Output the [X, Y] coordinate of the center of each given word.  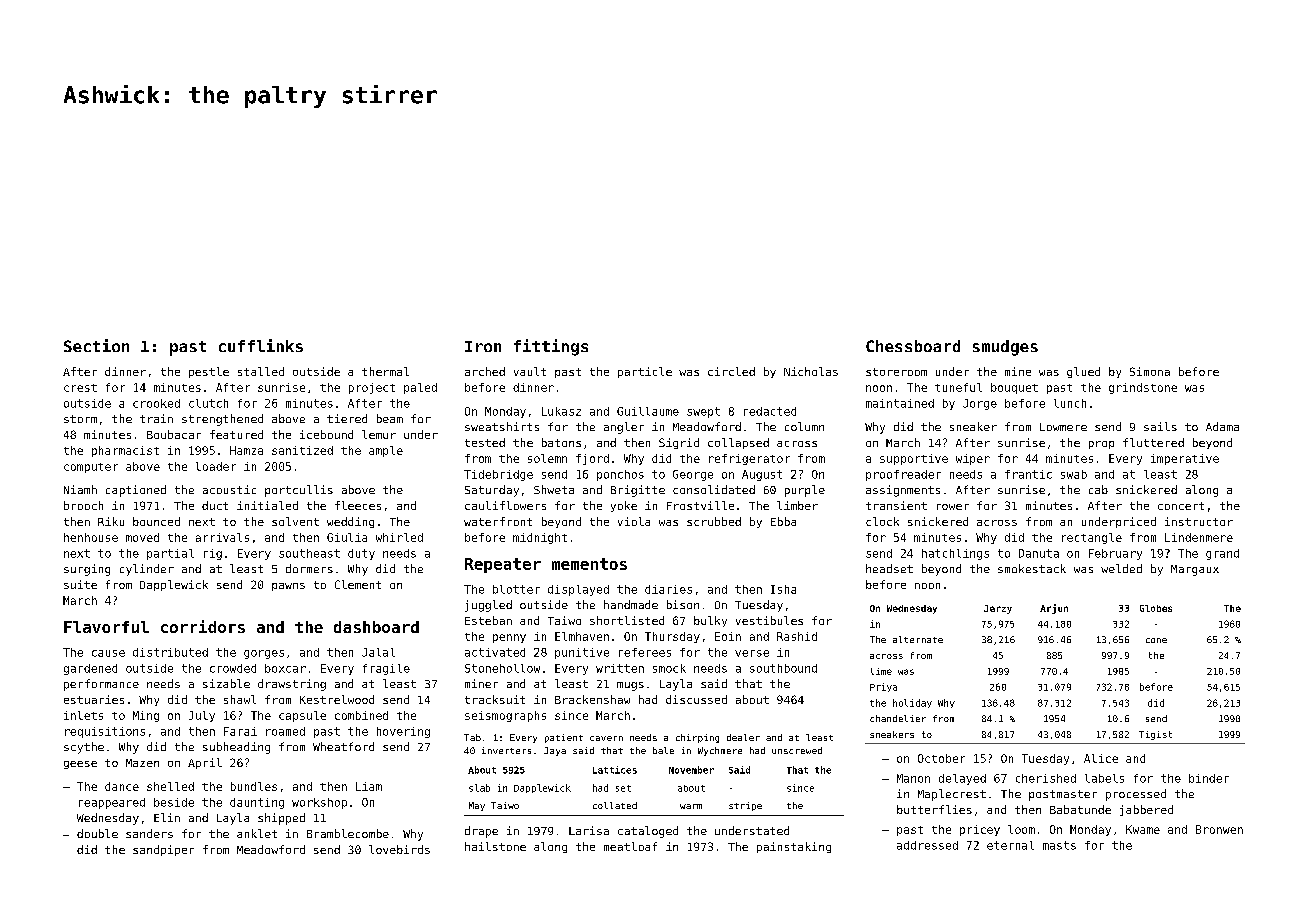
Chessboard [913, 346]
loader [216, 466]
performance [101, 685]
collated [615, 805]
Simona [1150, 371]
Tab [472, 737]
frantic [1028, 474]
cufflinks [261, 345]
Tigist [1155, 735]
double [97, 833]
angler [624, 428]
